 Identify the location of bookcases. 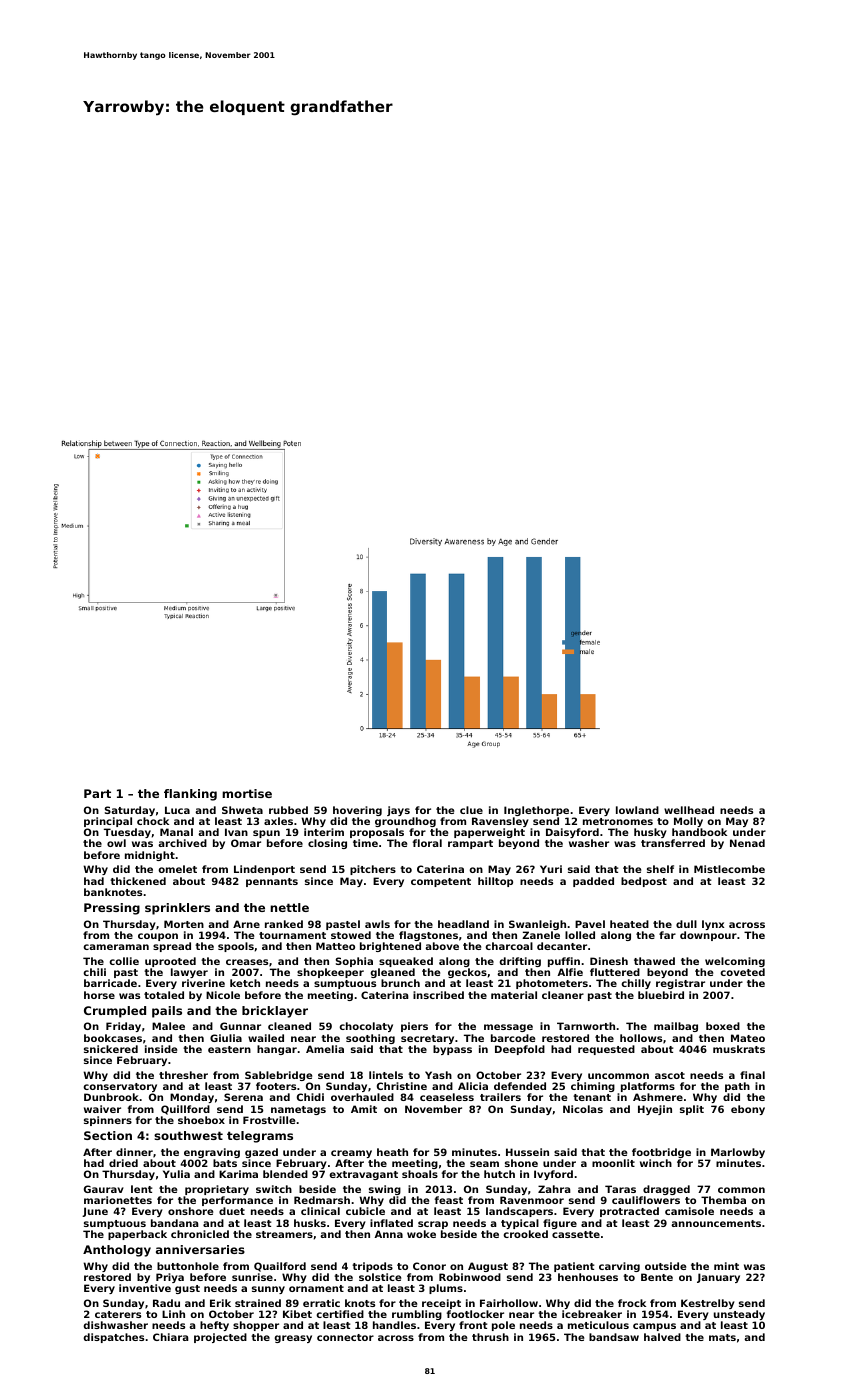
(113, 1038).
